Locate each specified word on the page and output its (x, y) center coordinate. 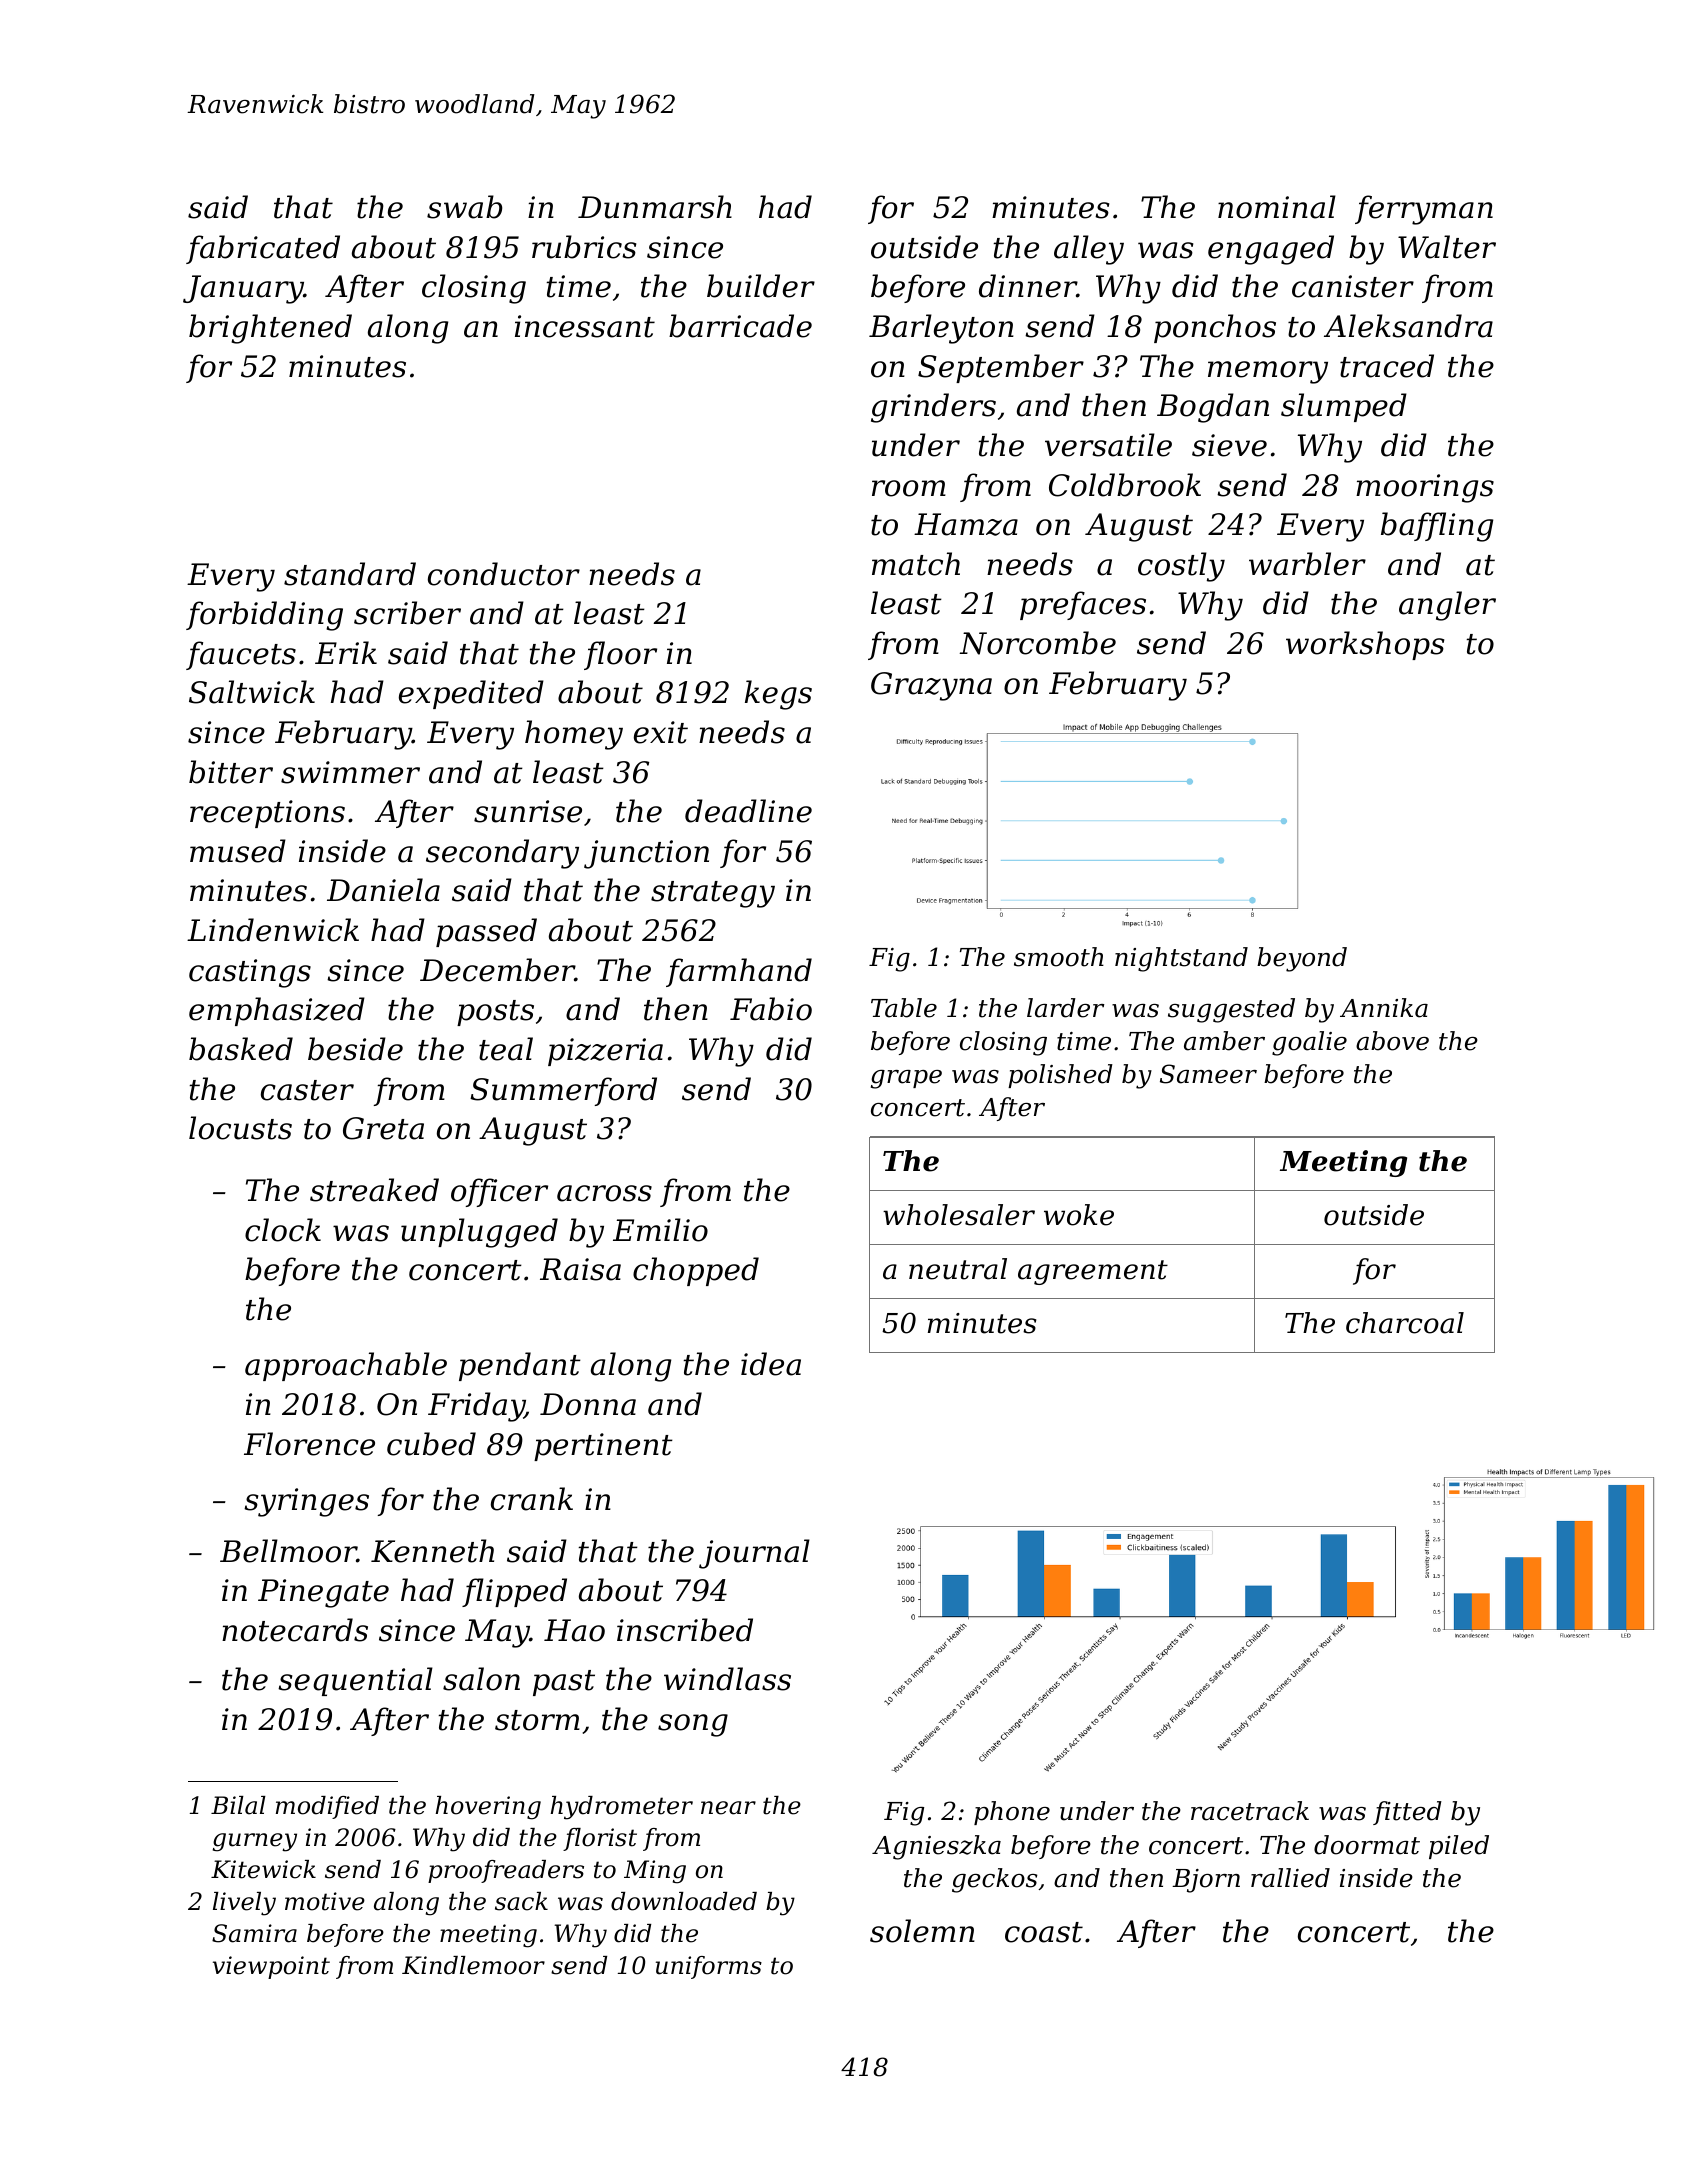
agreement (1093, 1272)
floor (620, 655)
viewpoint (271, 1967)
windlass (727, 1679)
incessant (585, 326)
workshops (1365, 645)
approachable (346, 1366)
